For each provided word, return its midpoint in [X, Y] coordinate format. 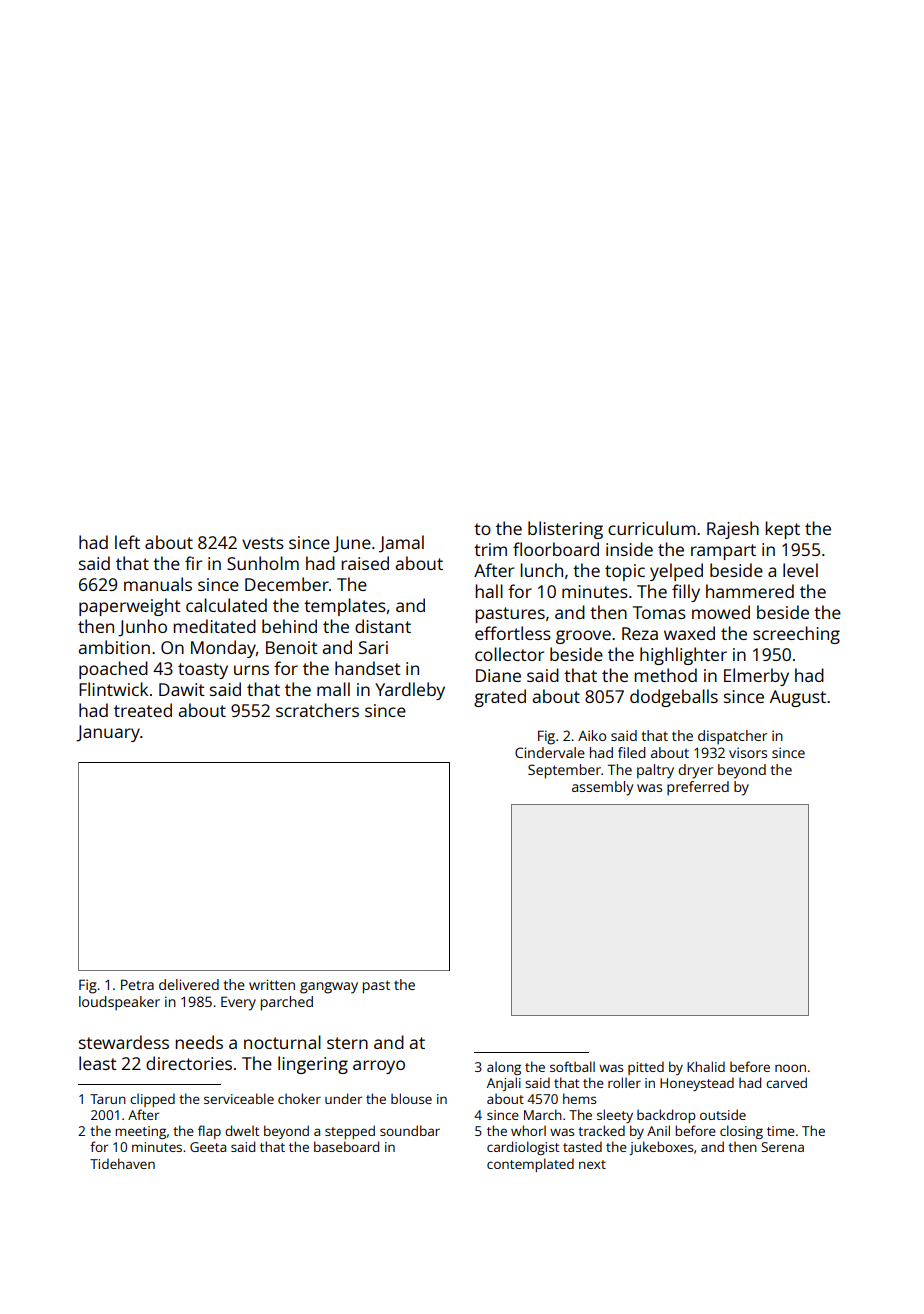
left [127, 542]
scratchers [317, 710]
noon [790, 1068]
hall [489, 591]
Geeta [208, 1147]
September [564, 771]
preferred [698, 788]
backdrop [666, 1116]
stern [347, 1043]
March [543, 1114]
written [272, 984]
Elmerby [756, 677]
